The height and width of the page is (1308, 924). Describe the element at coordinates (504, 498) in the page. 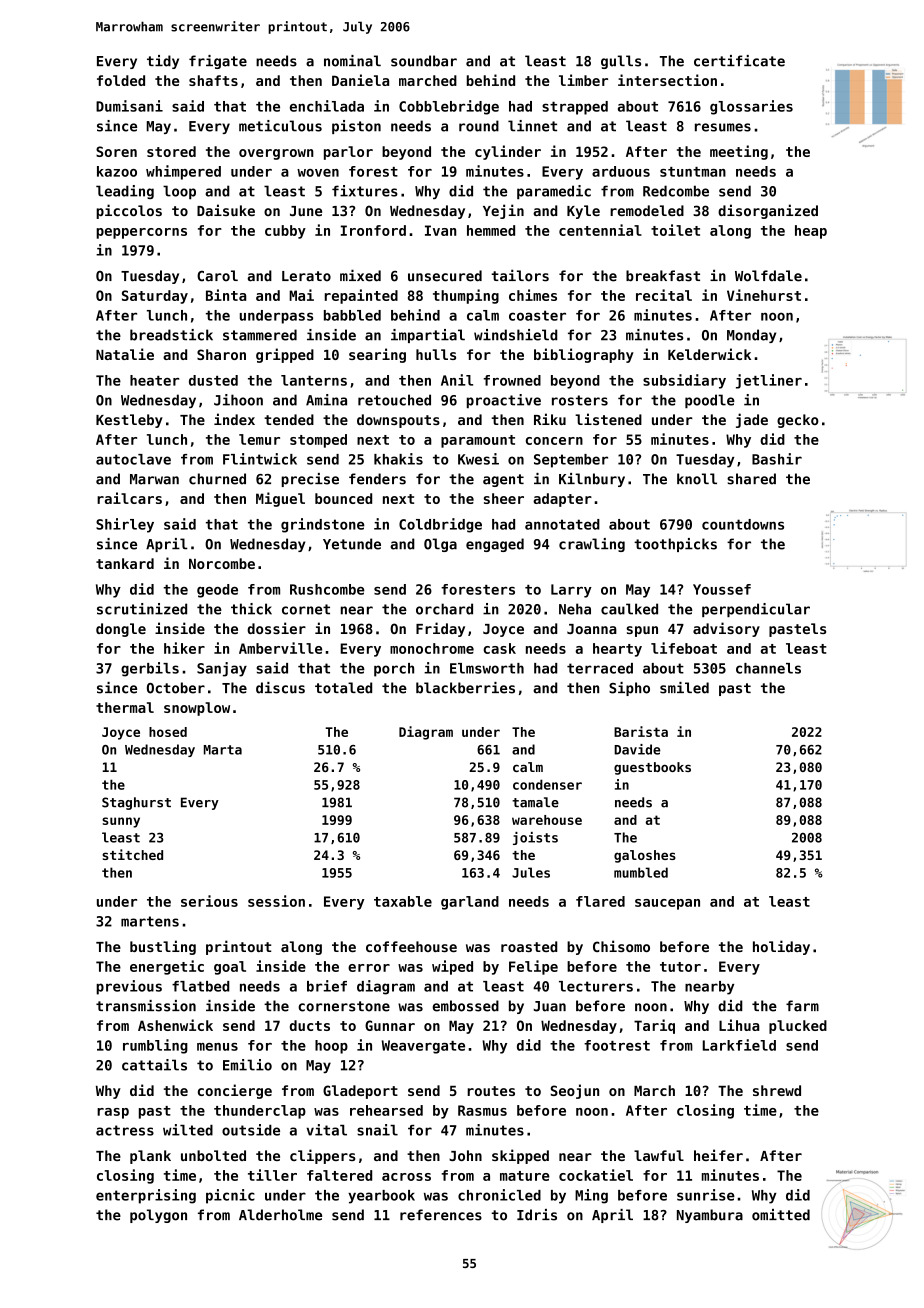

I see `sheer` at that location.
